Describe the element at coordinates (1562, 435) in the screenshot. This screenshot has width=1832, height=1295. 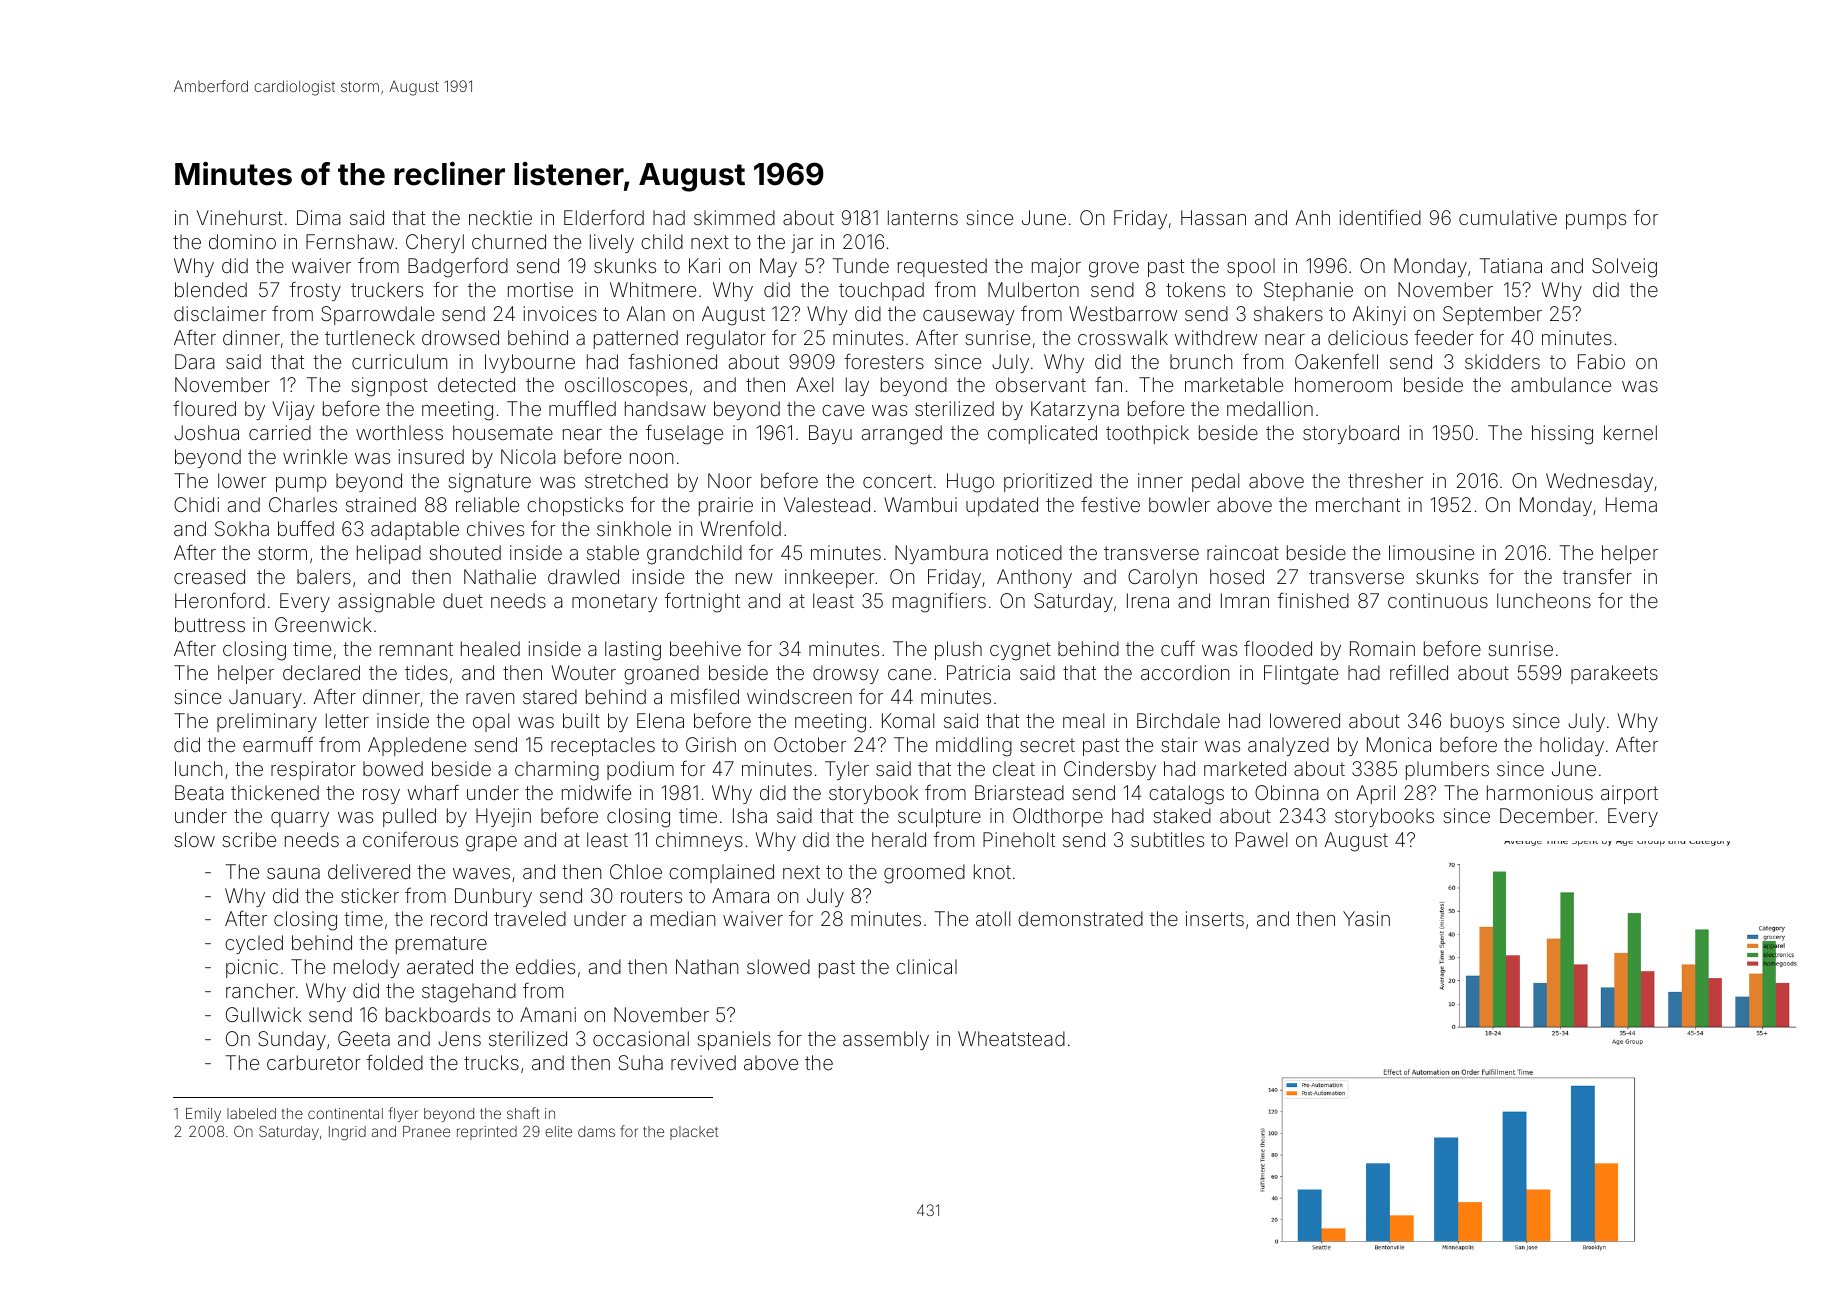
I see `hissing` at that location.
